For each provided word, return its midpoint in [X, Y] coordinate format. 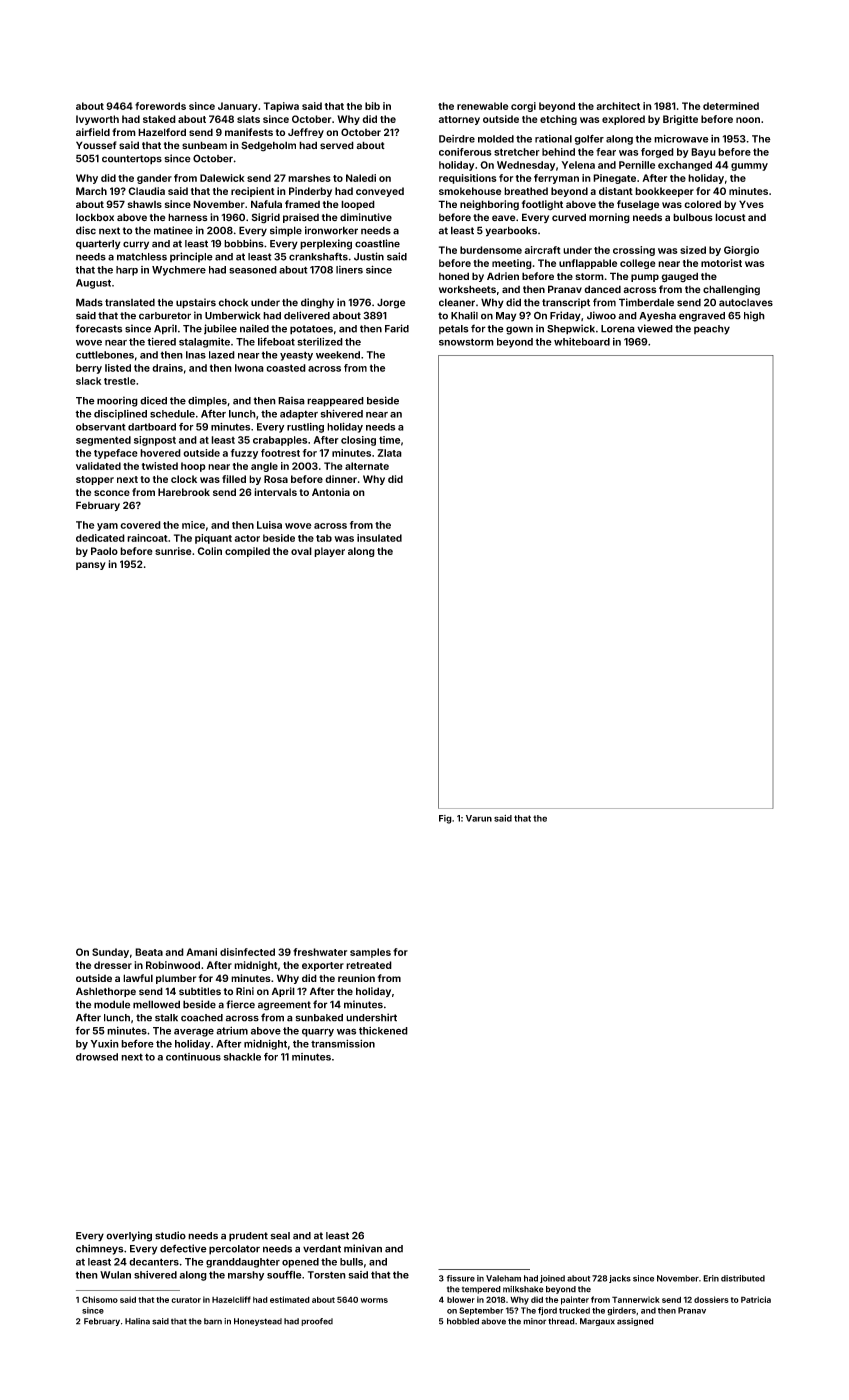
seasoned [253, 270]
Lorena [618, 329]
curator [186, 1300]
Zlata [390, 453]
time [390, 440]
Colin [209, 551]
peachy [712, 330]
